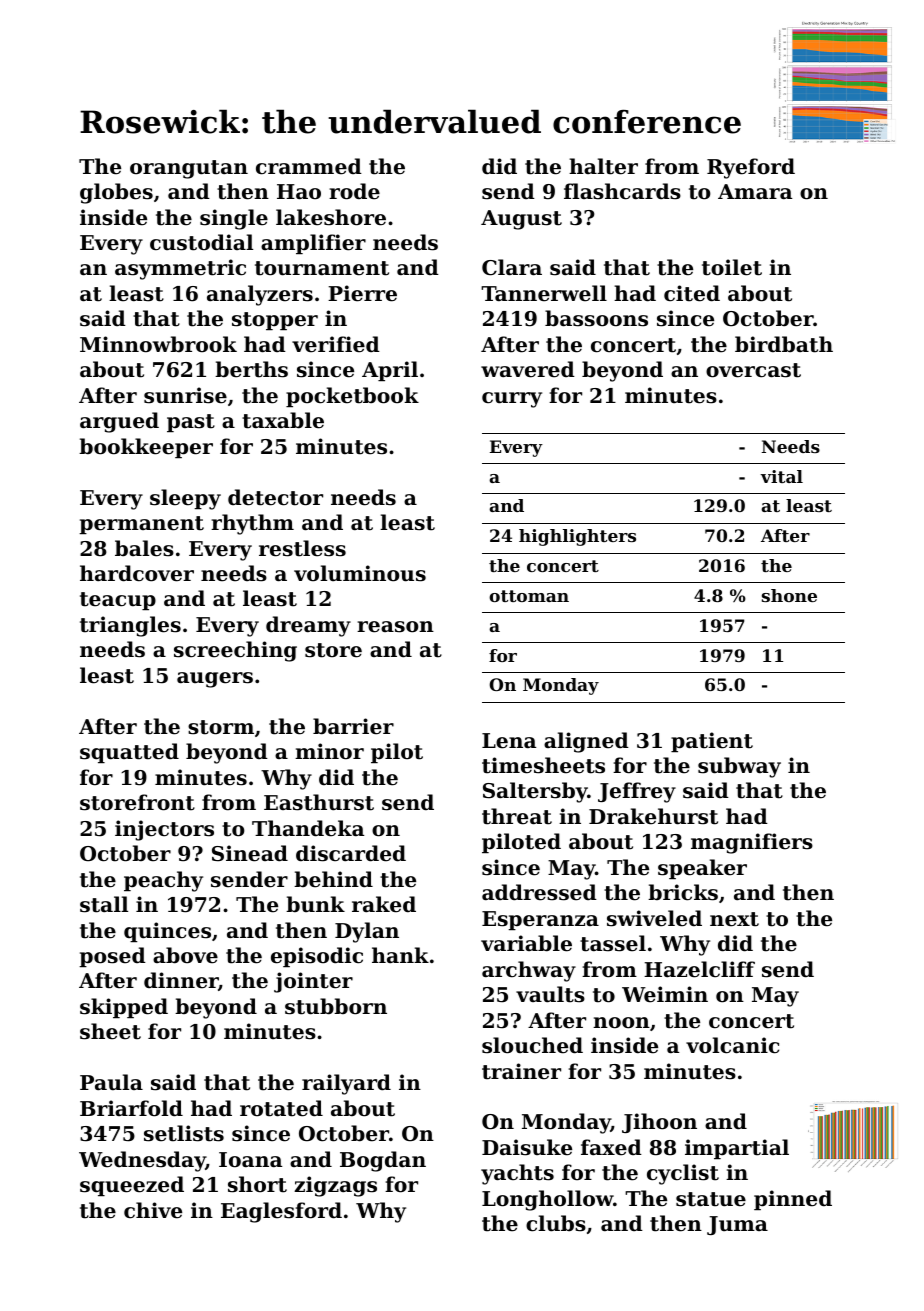 The height and width of the screenshot is (1311, 924). Describe the element at coordinates (653, 816) in the screenshot. I see `Drakehurst` at that location.
